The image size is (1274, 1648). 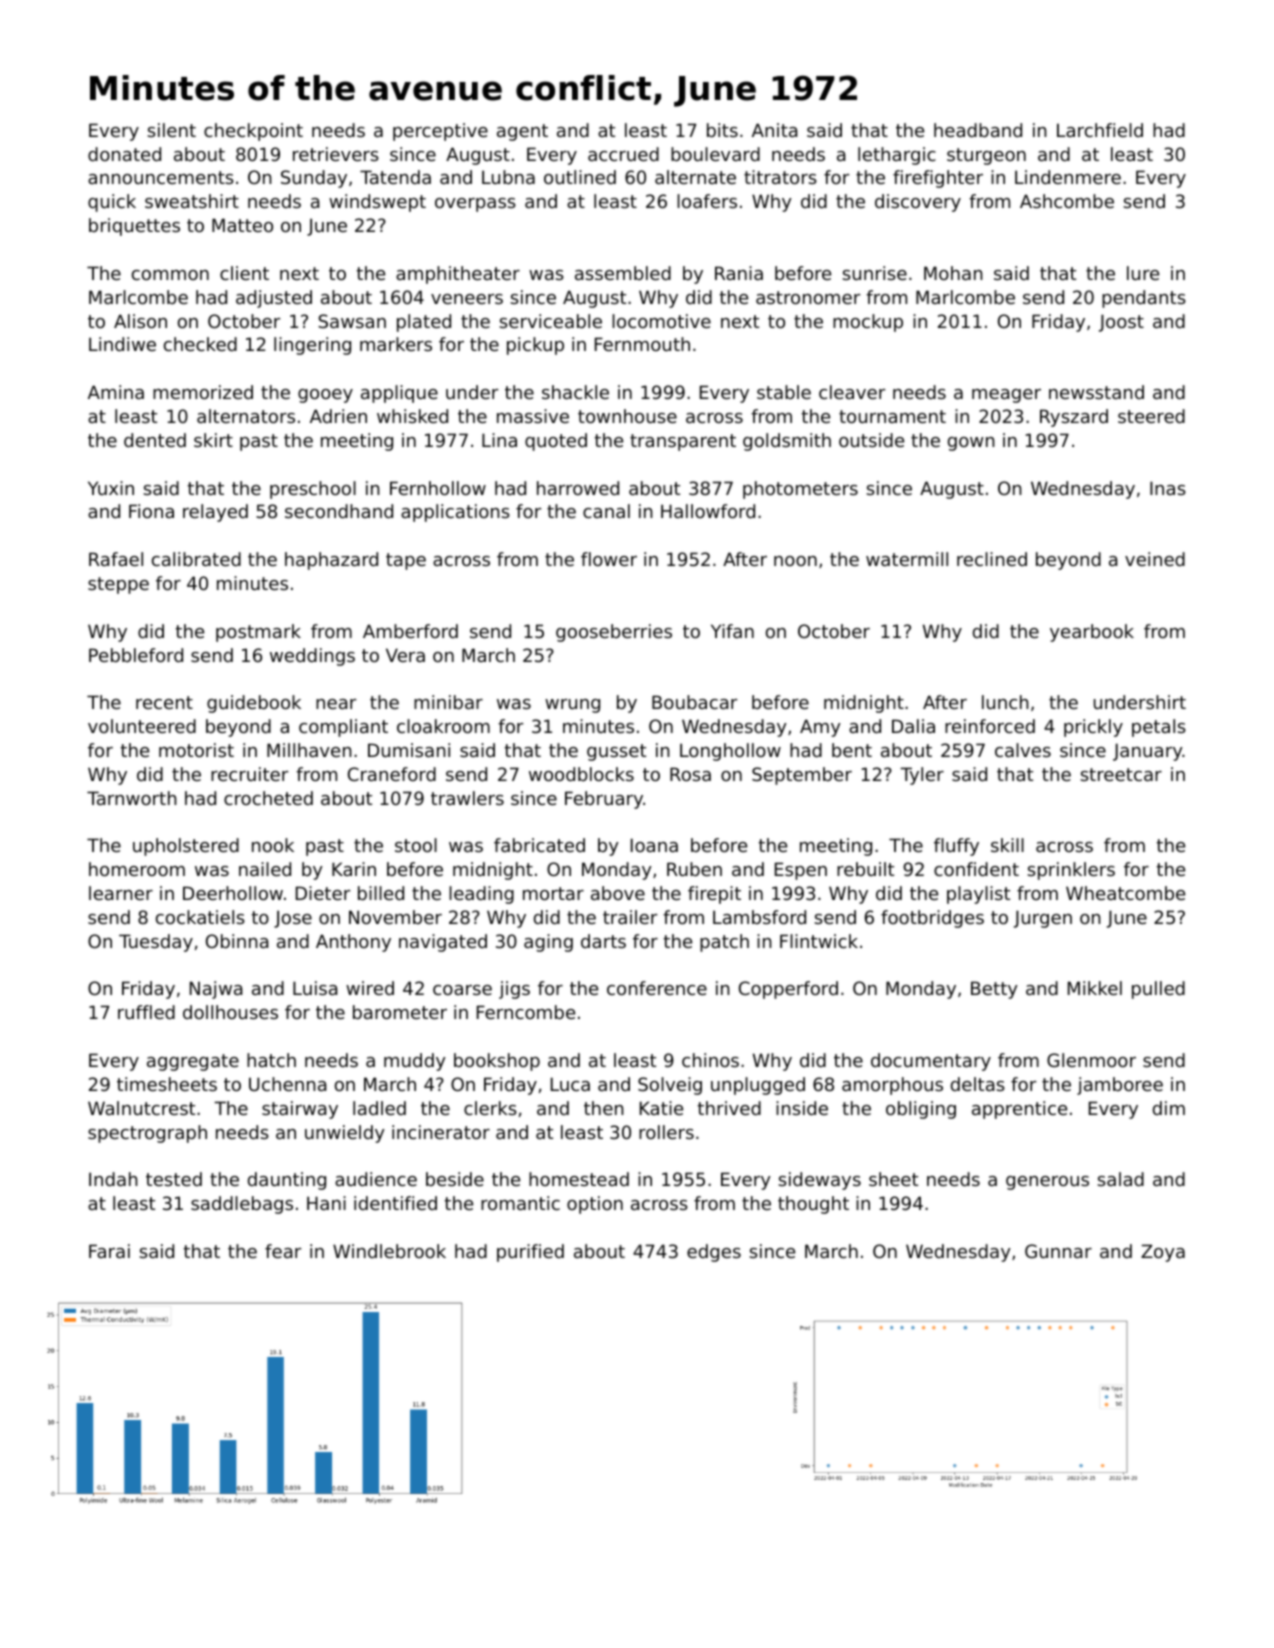 What do you see at coordinates (258, 633) in the screenshot?
I see `postmark` at bounding box center [258, 633].
